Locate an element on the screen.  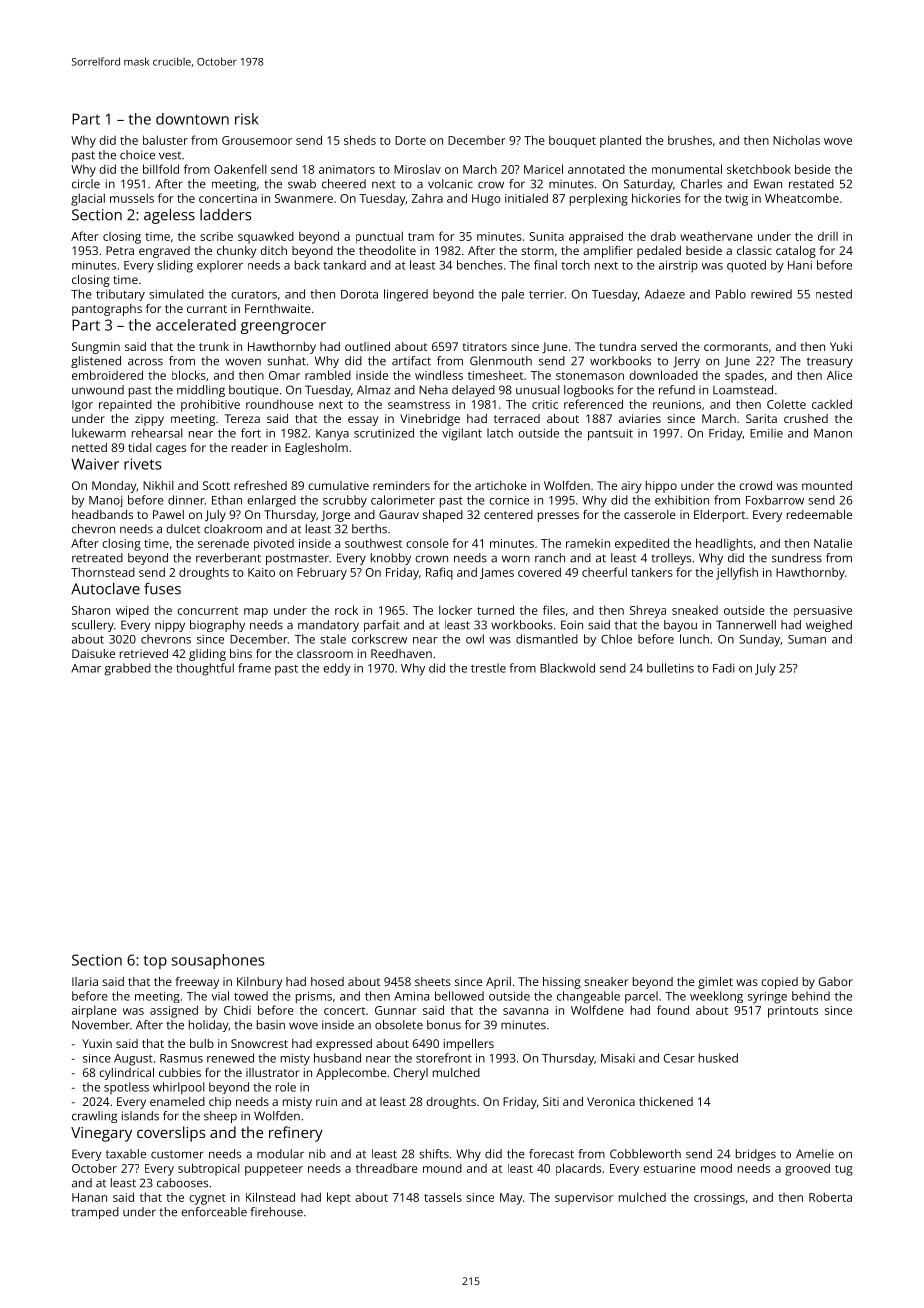
fuses is located at coordinates (162, 588).
